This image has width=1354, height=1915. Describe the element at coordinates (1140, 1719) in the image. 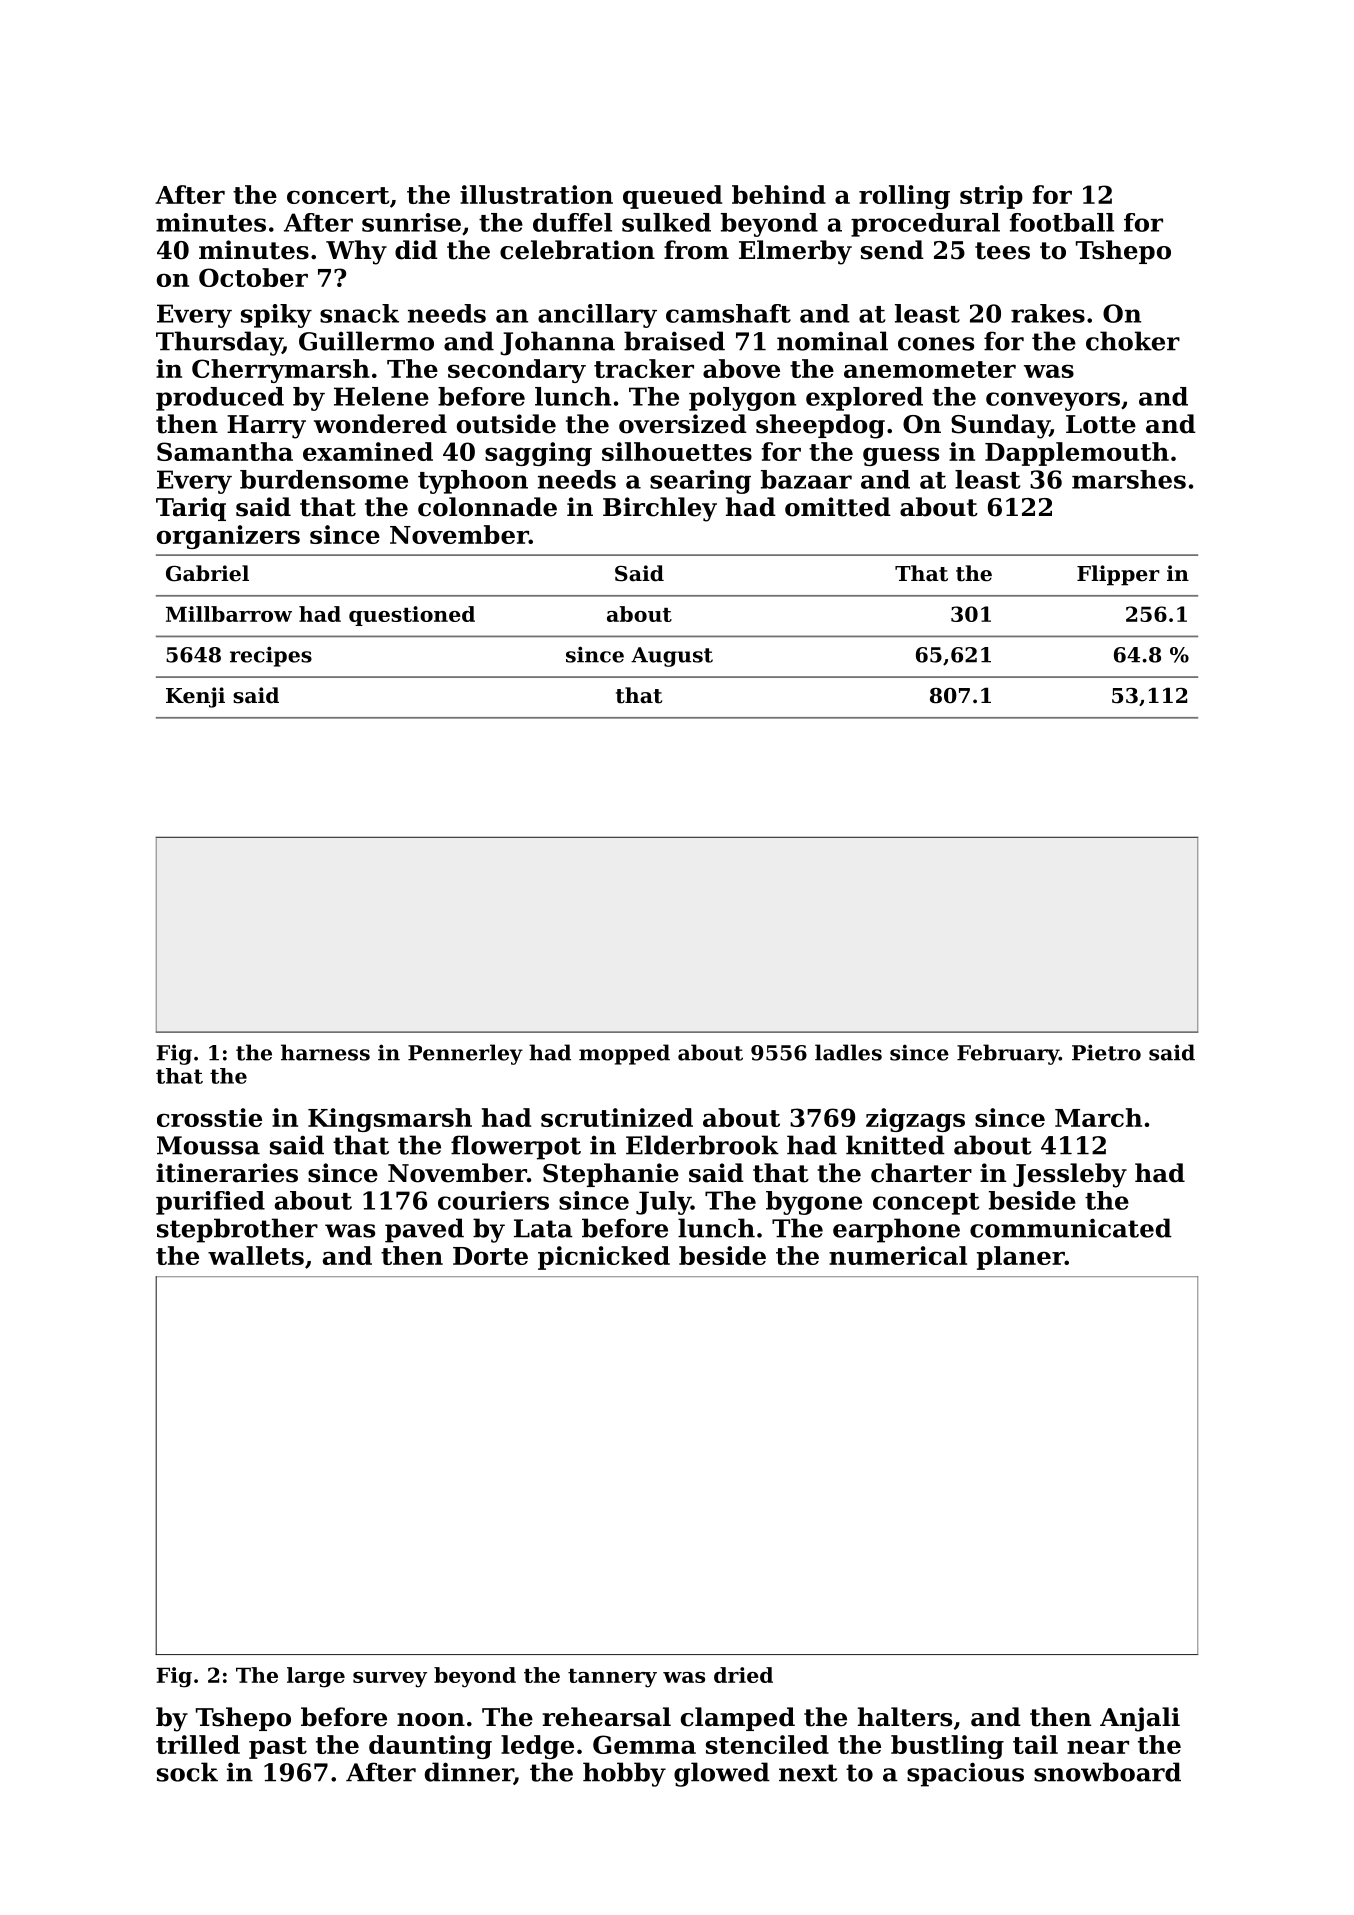

I see `Anjali` at that location.
